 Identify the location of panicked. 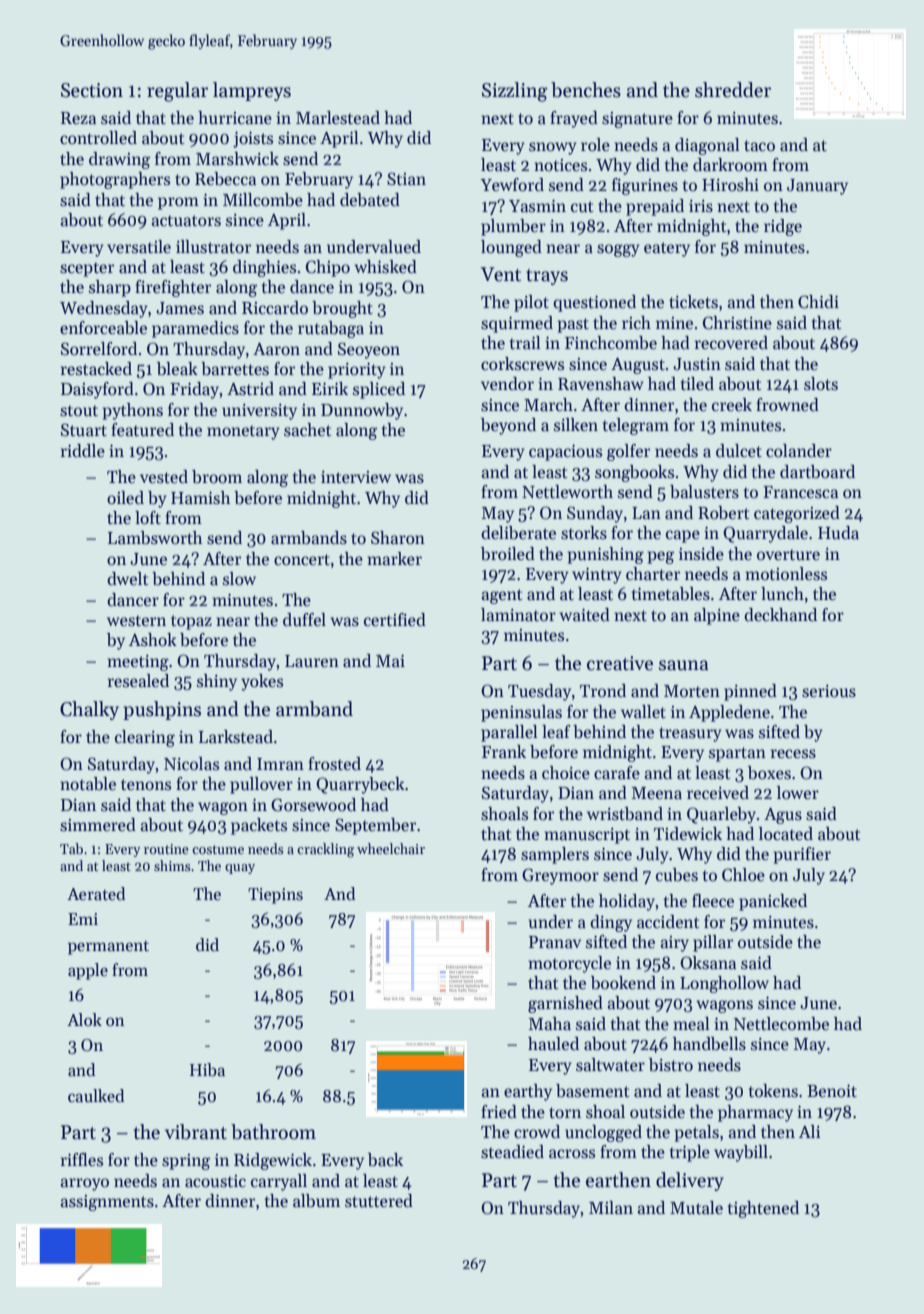
(773, 902).
